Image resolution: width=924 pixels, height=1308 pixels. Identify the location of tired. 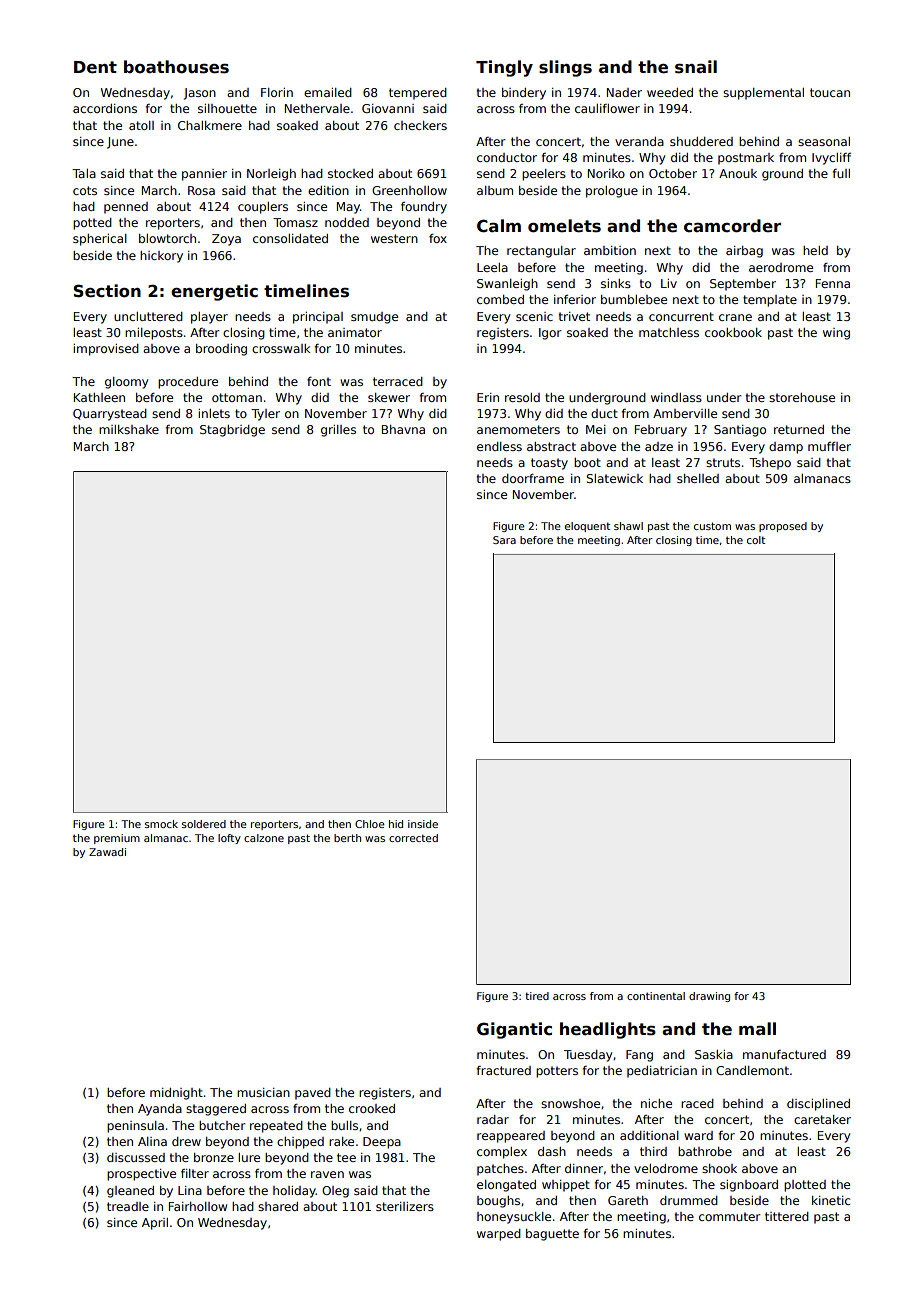
(537, 996).
